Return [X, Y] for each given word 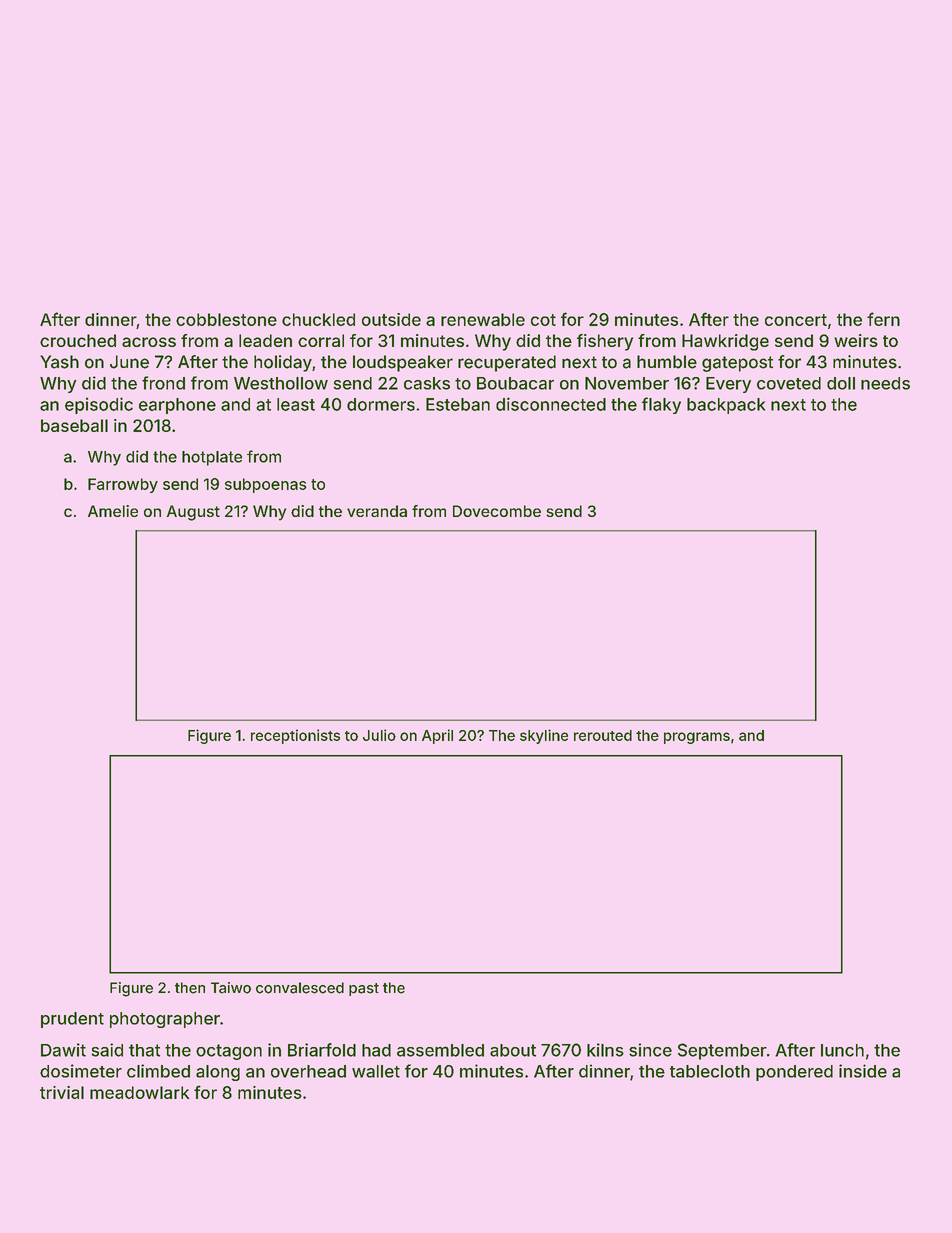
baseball [74, 425]
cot [543, 320]
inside [863, 1071]
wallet [376, 1071]
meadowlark [140, 1092]
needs [885, 383]
